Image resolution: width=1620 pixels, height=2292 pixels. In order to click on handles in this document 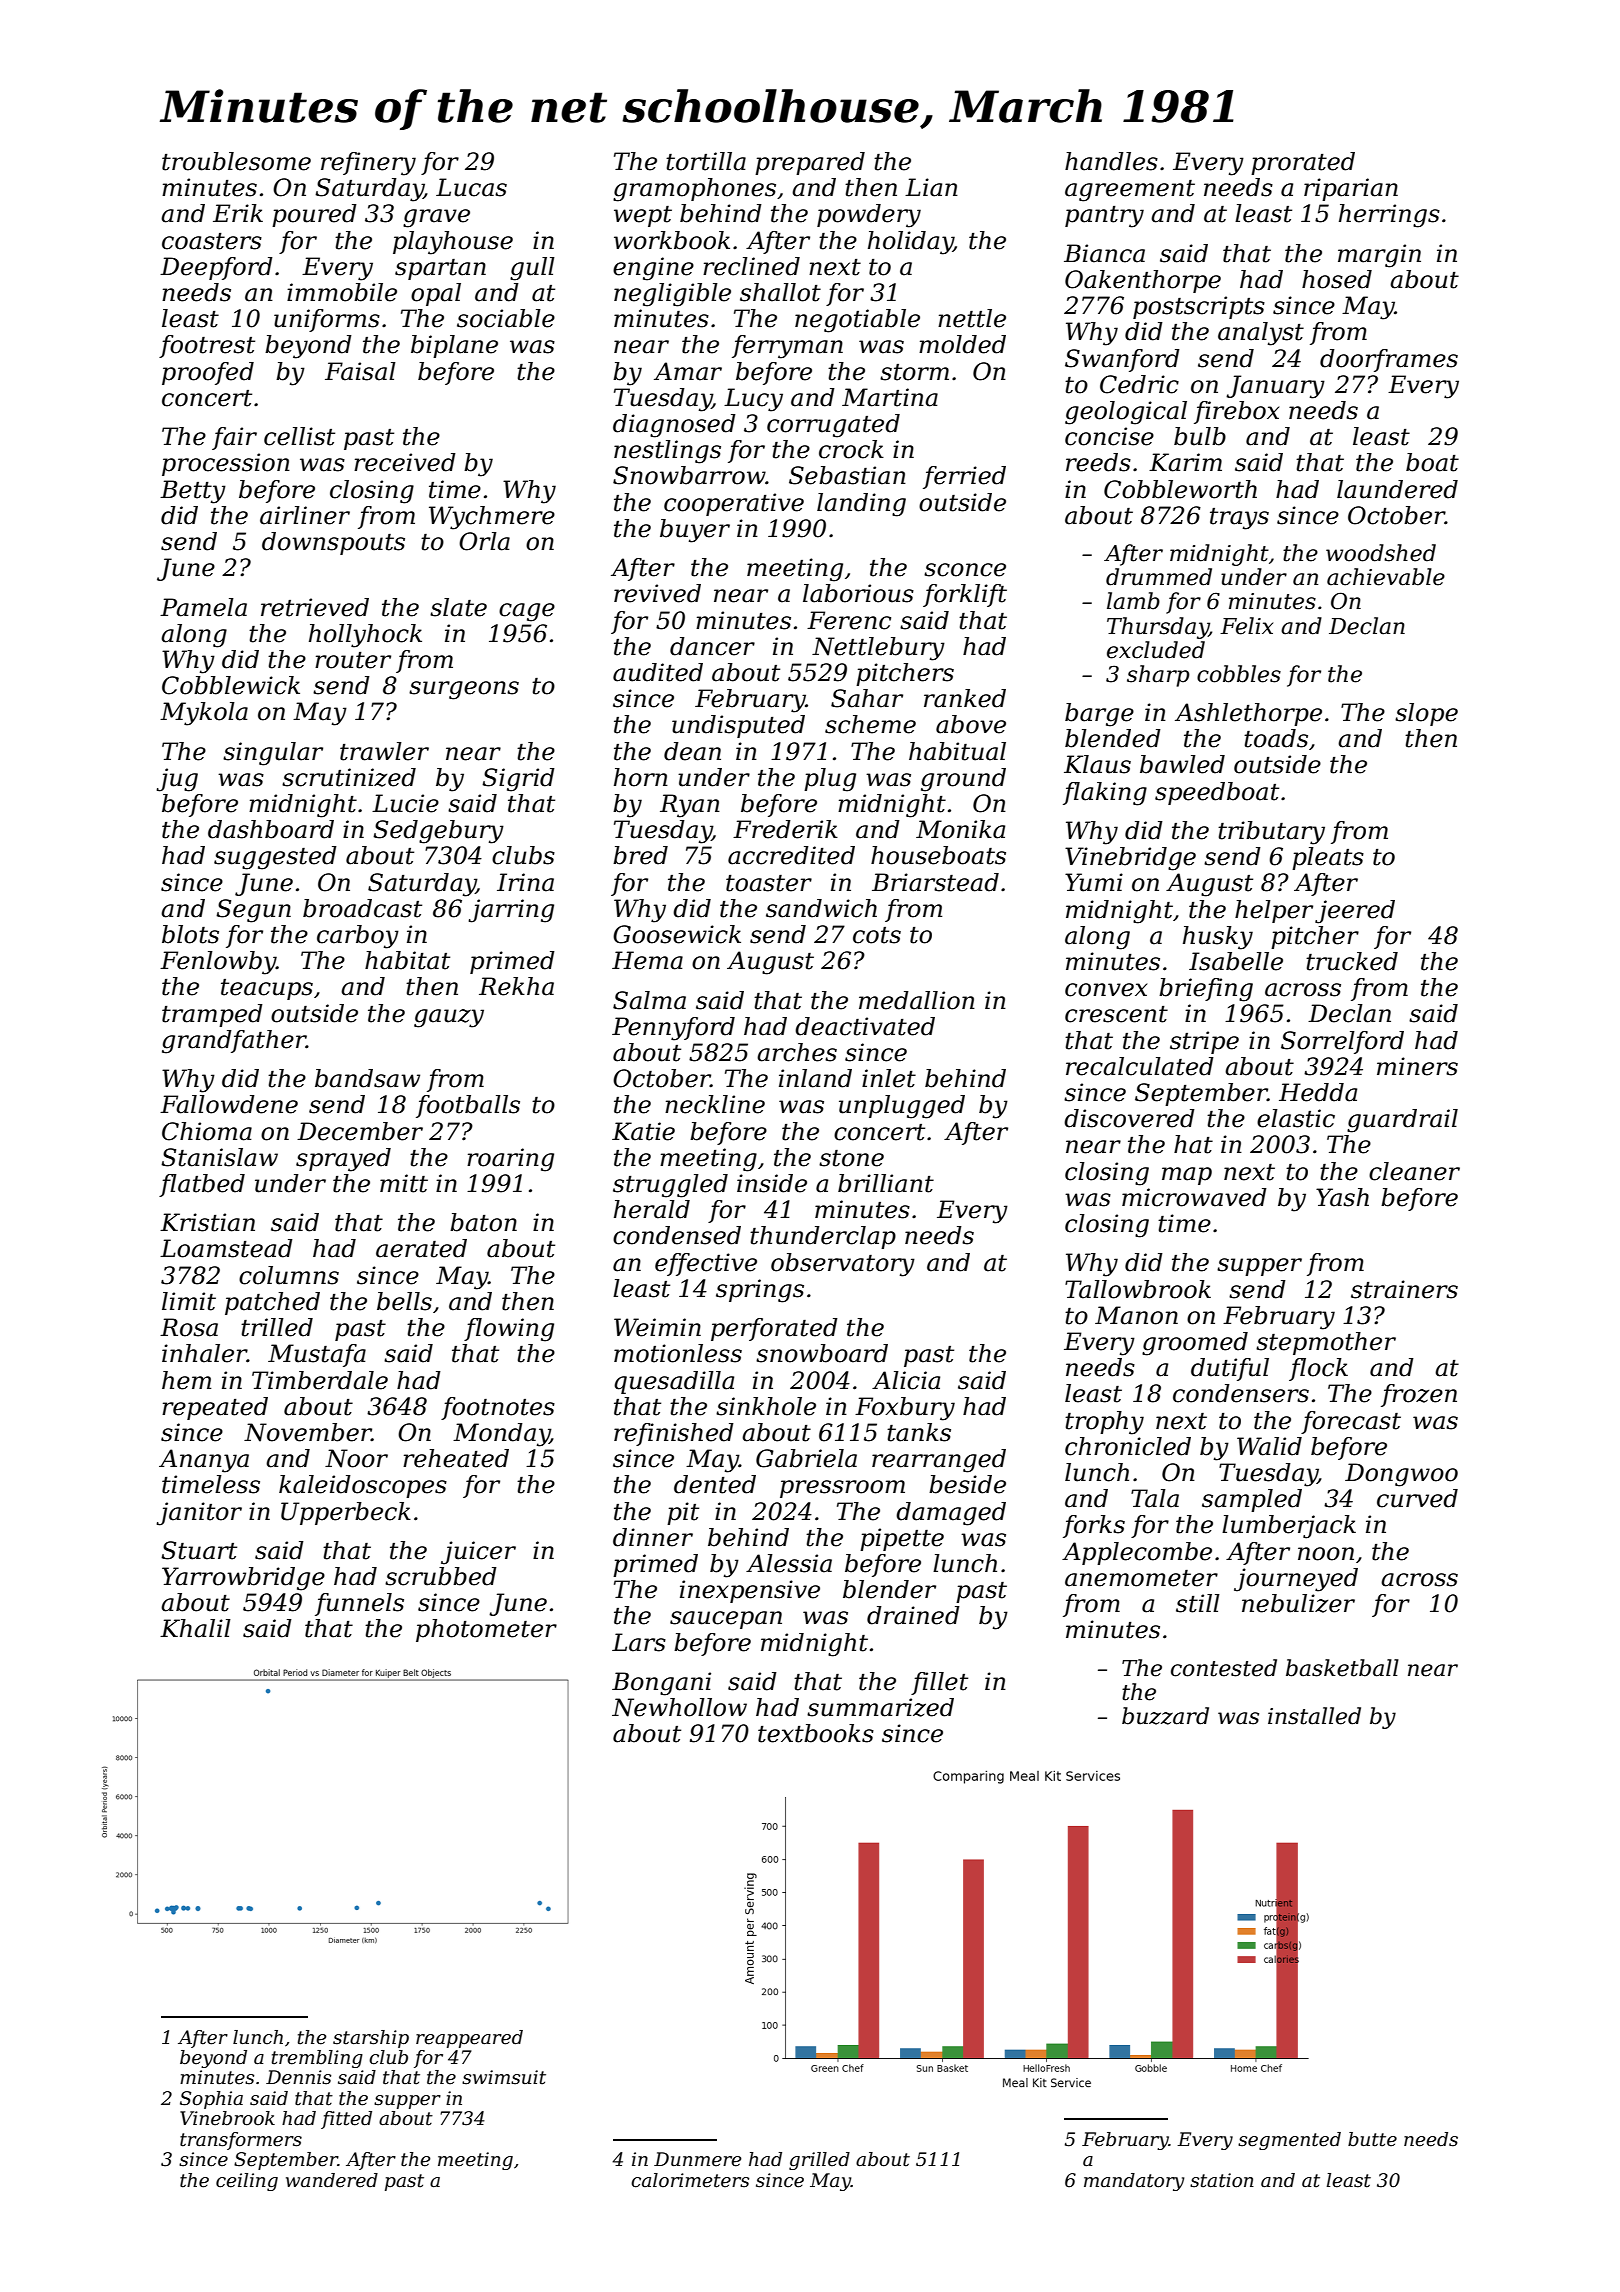, I will do `click(1111, 161)`.
